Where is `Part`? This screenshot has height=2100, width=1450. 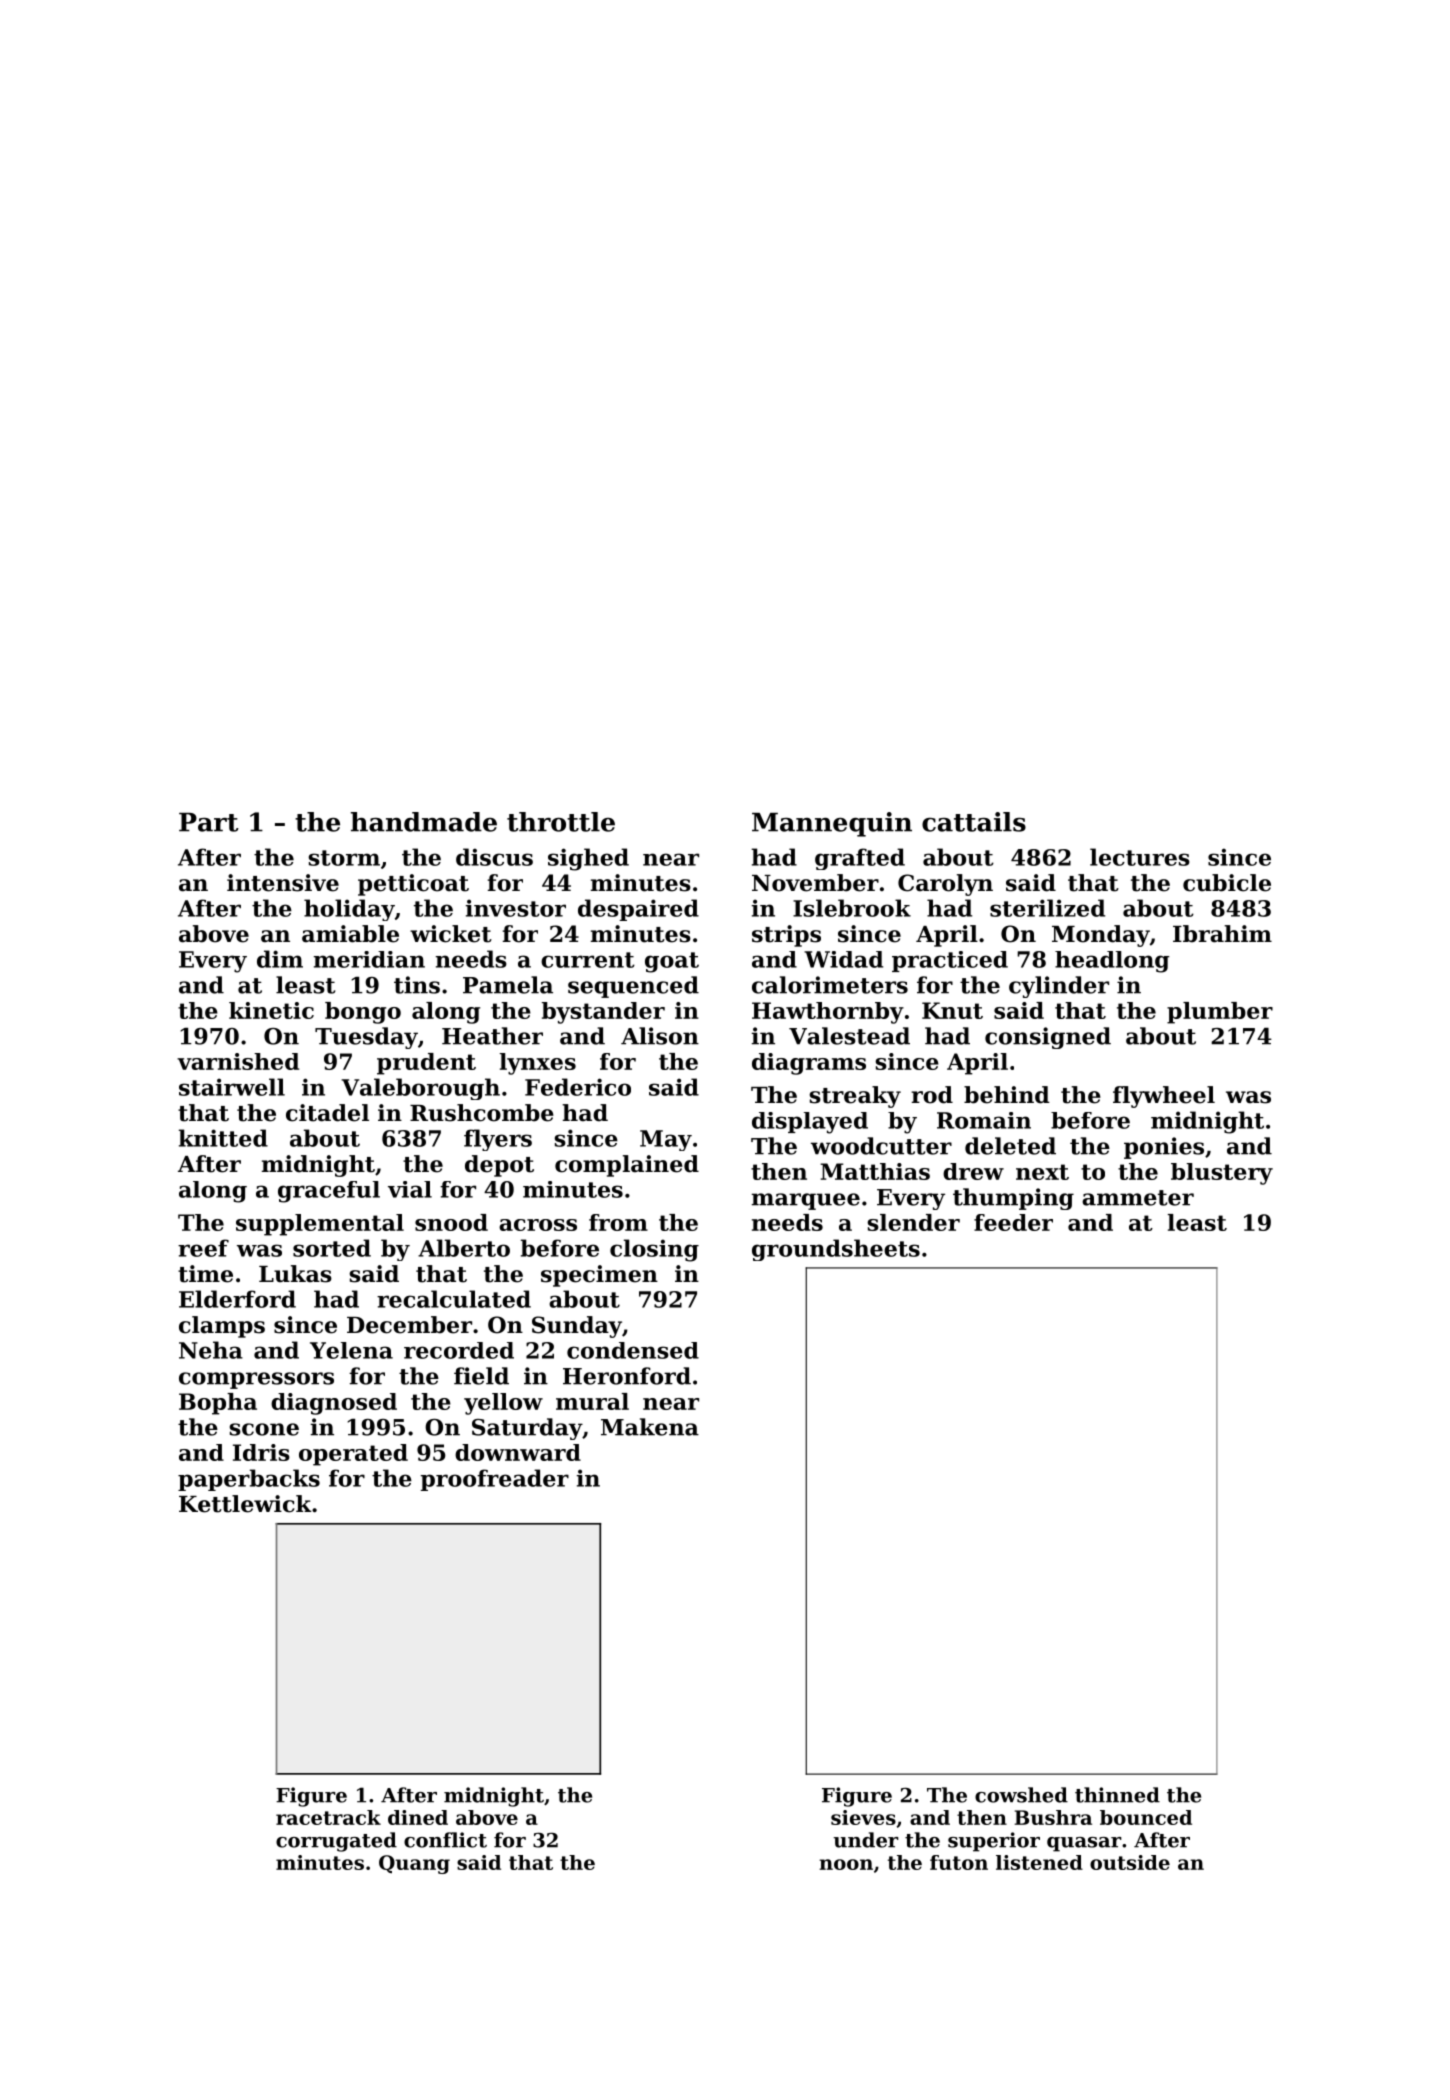 Part is located at coordinates (209, 822).
